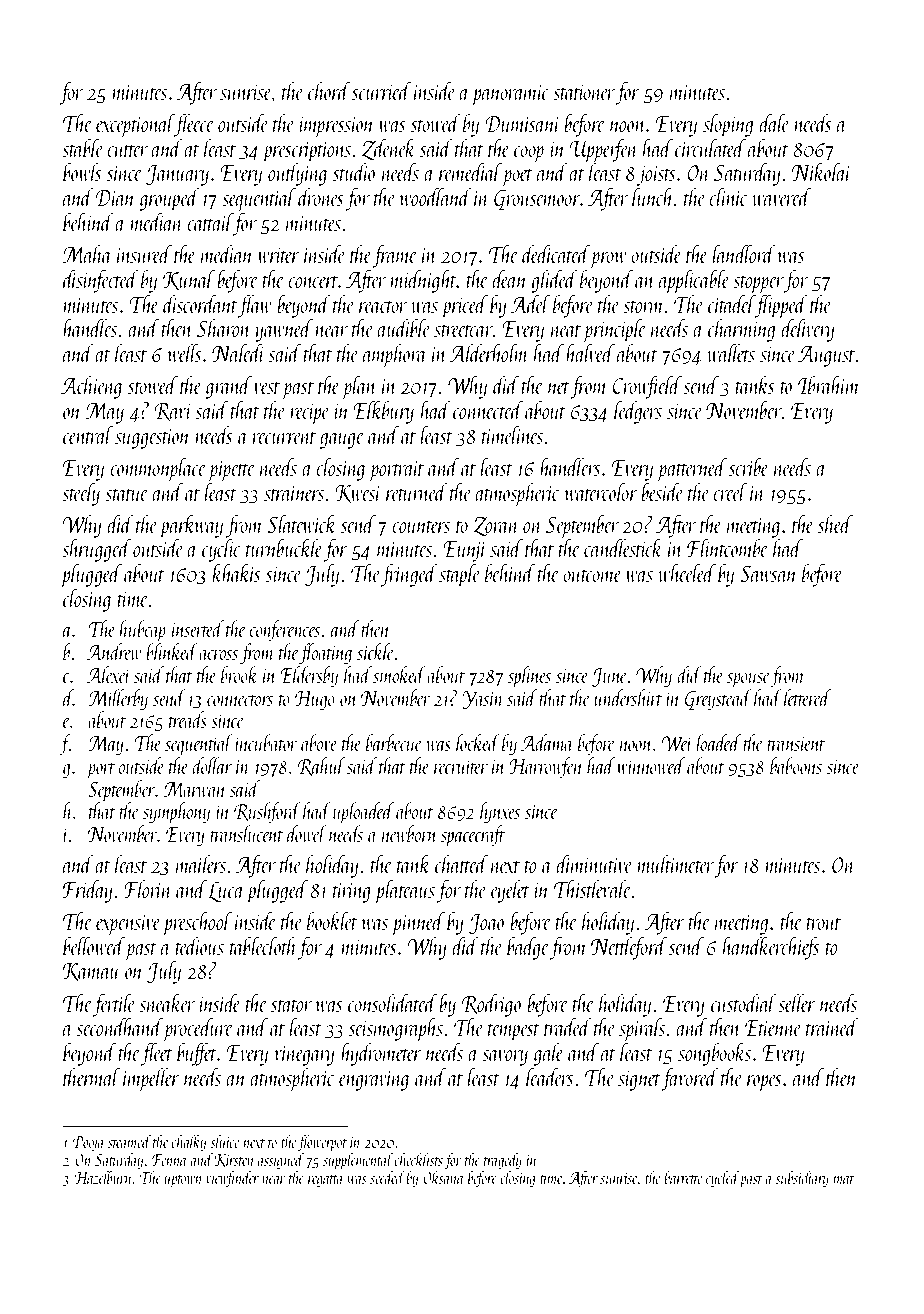 The height and width of the screenshot is (1314, 924). Describe the element at coordinates (628, 697) in the screenshot. I see `undershirt` at that location.
